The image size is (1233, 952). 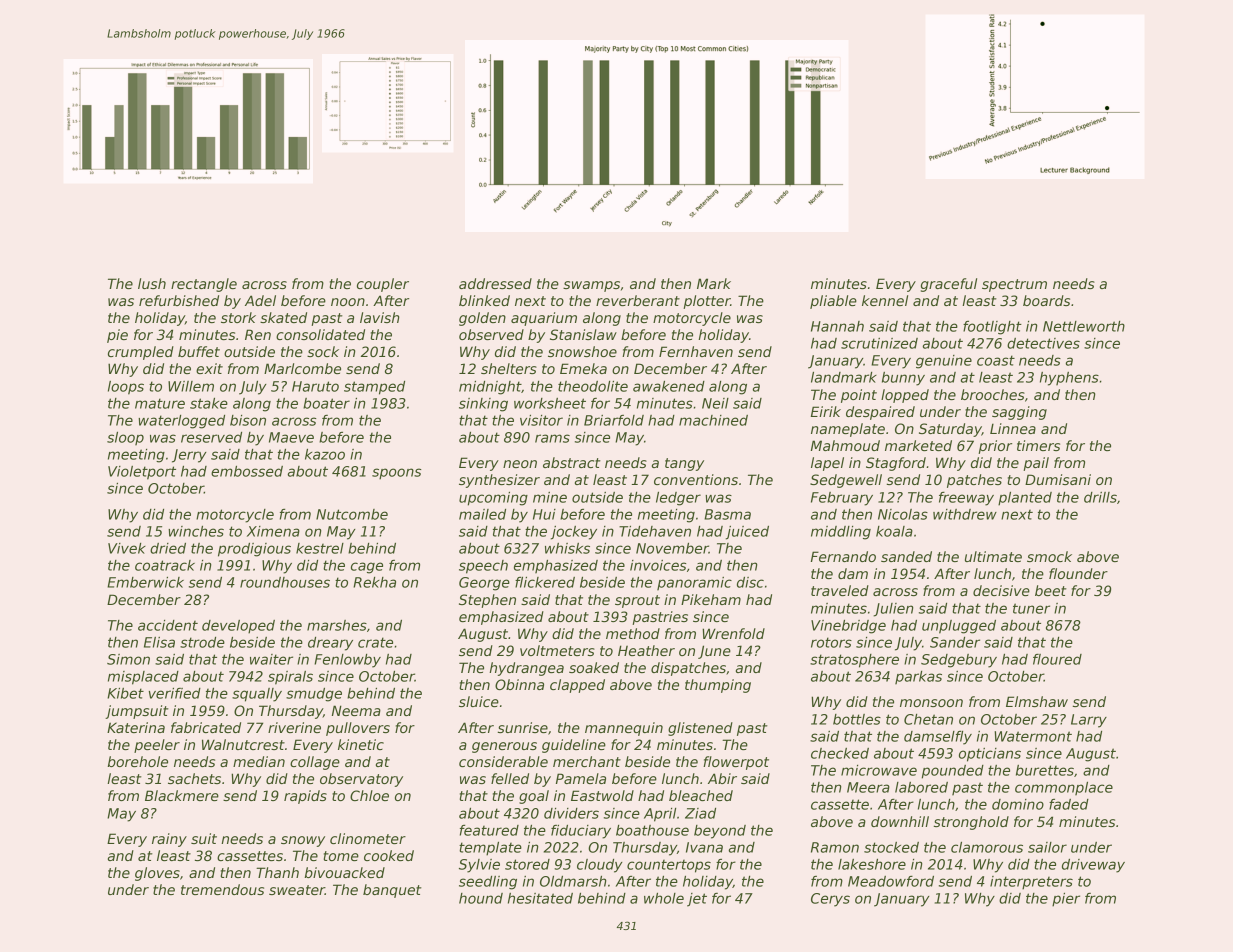 I want to click on Linnea, so click(x=1013, y=428).
